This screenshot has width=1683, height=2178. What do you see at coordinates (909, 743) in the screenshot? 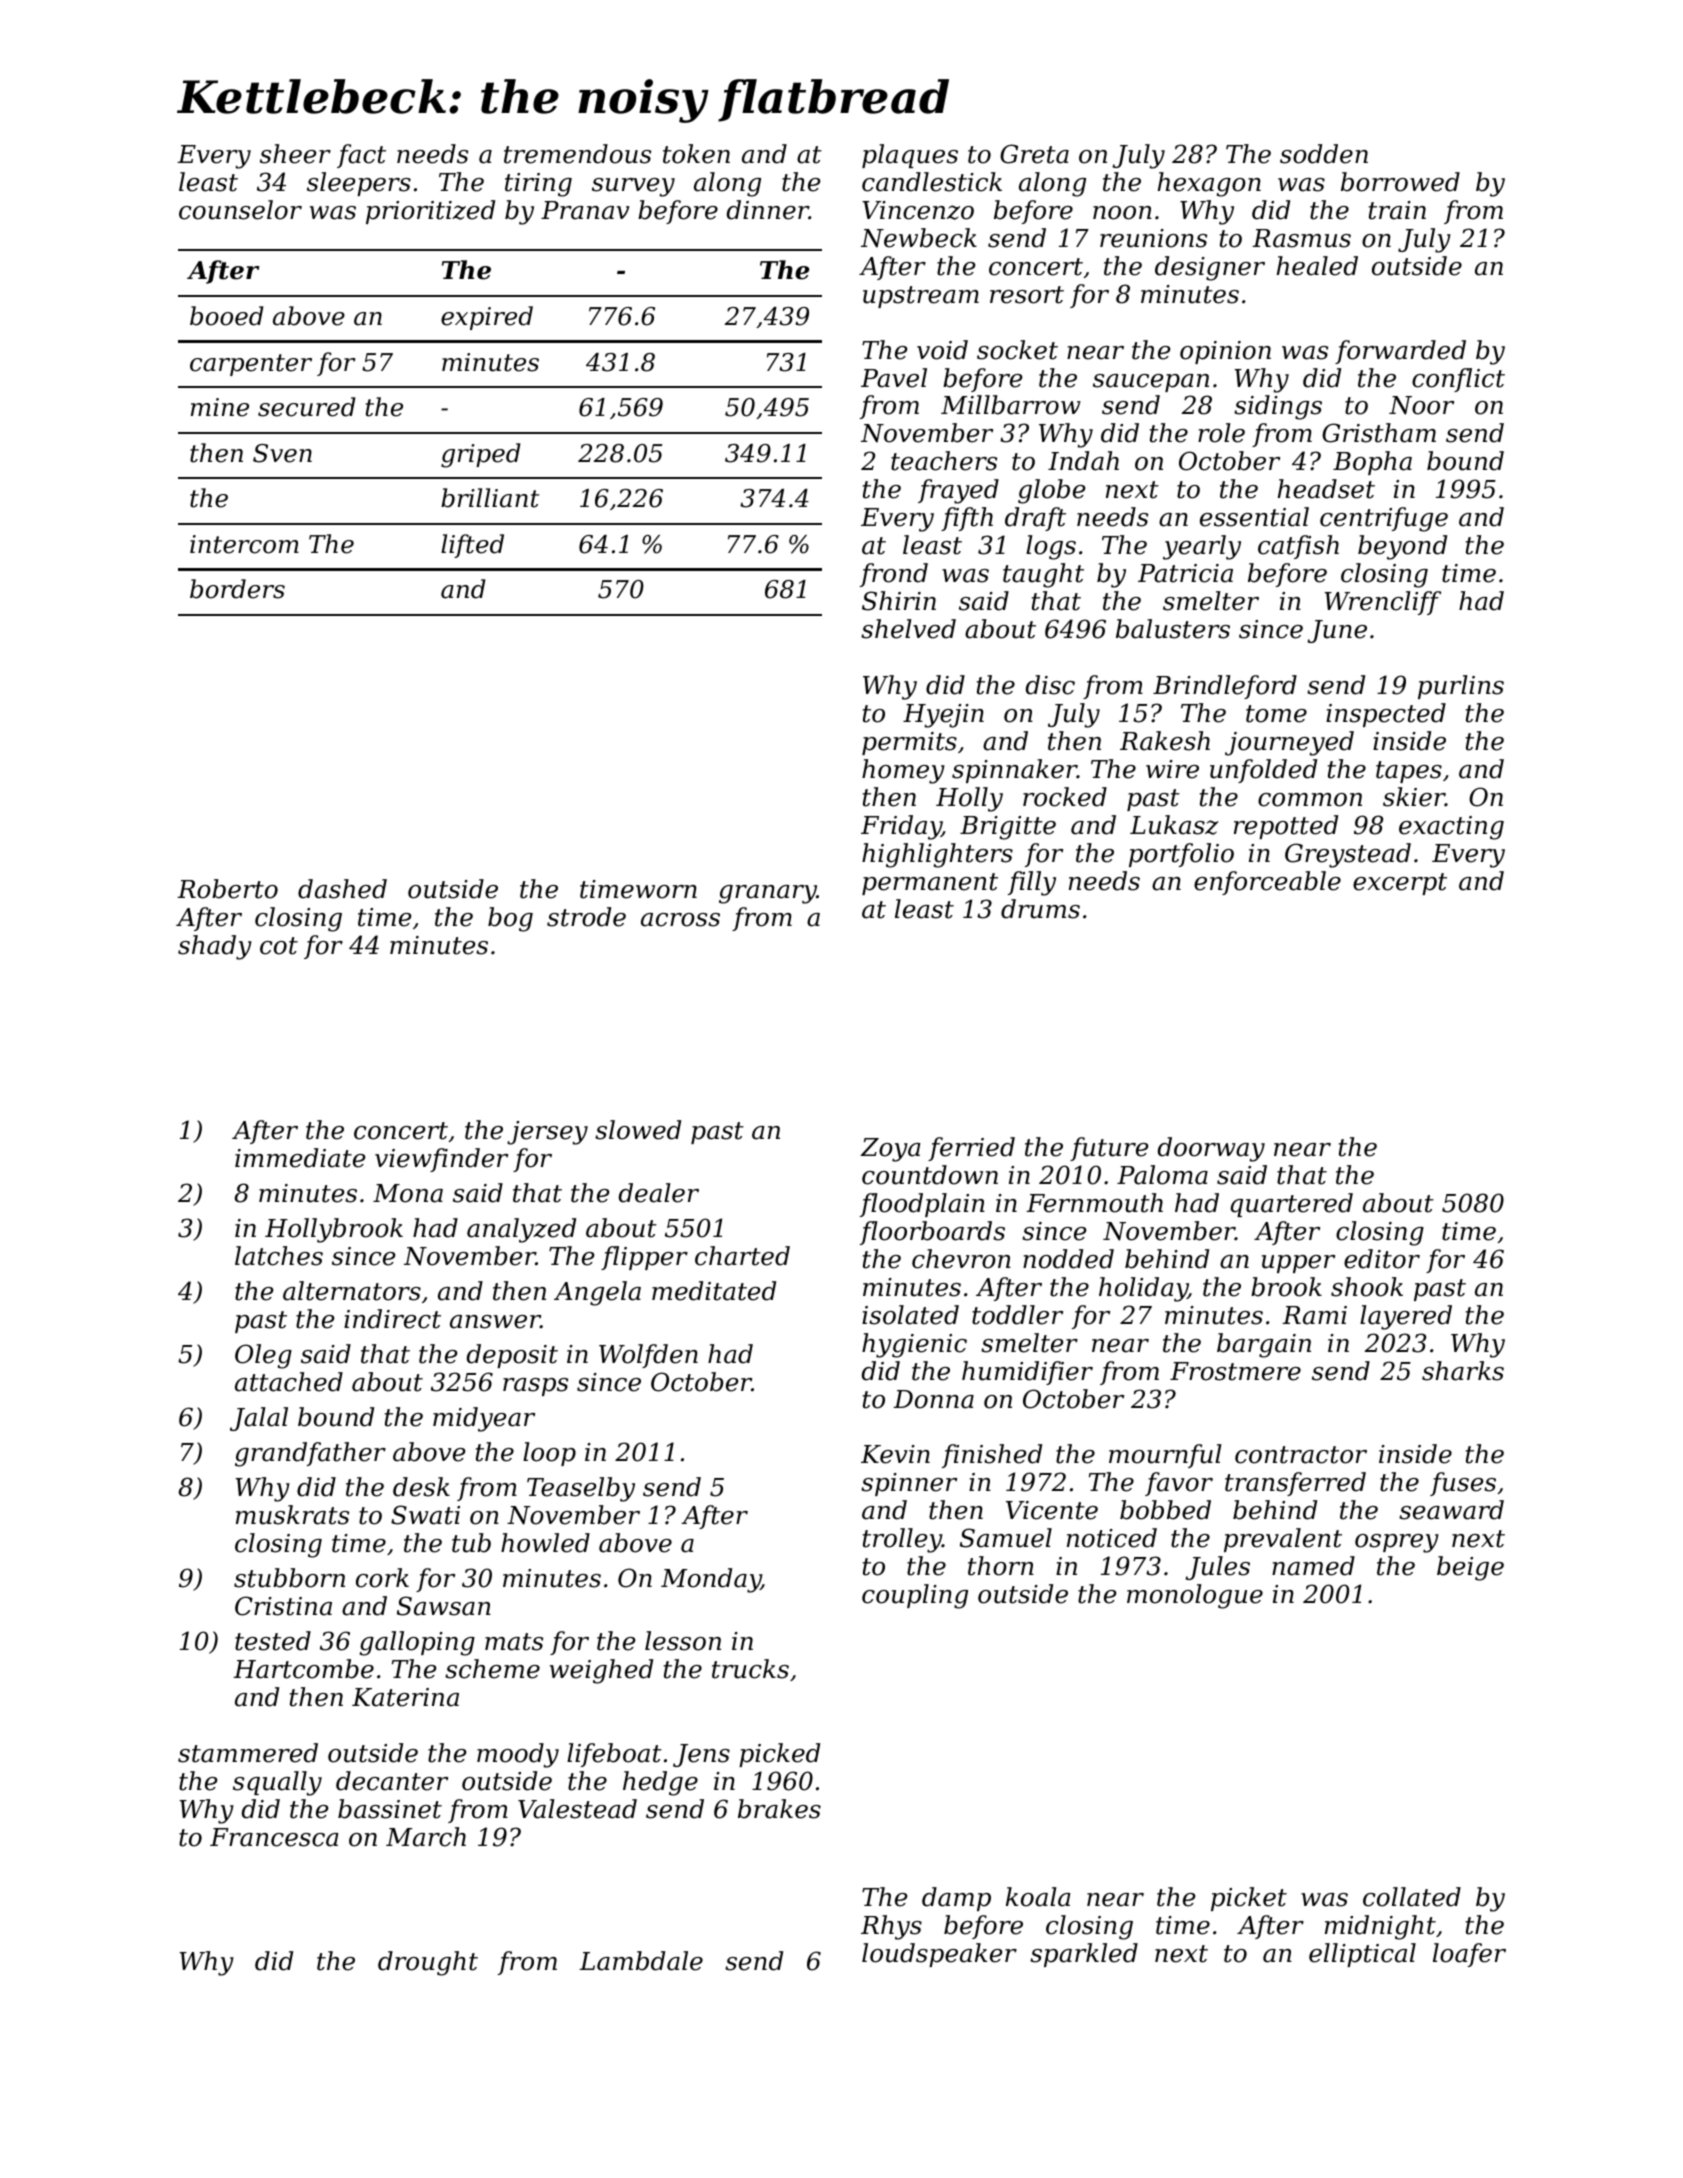
I see `permits` at bounding box center [909, 743].
